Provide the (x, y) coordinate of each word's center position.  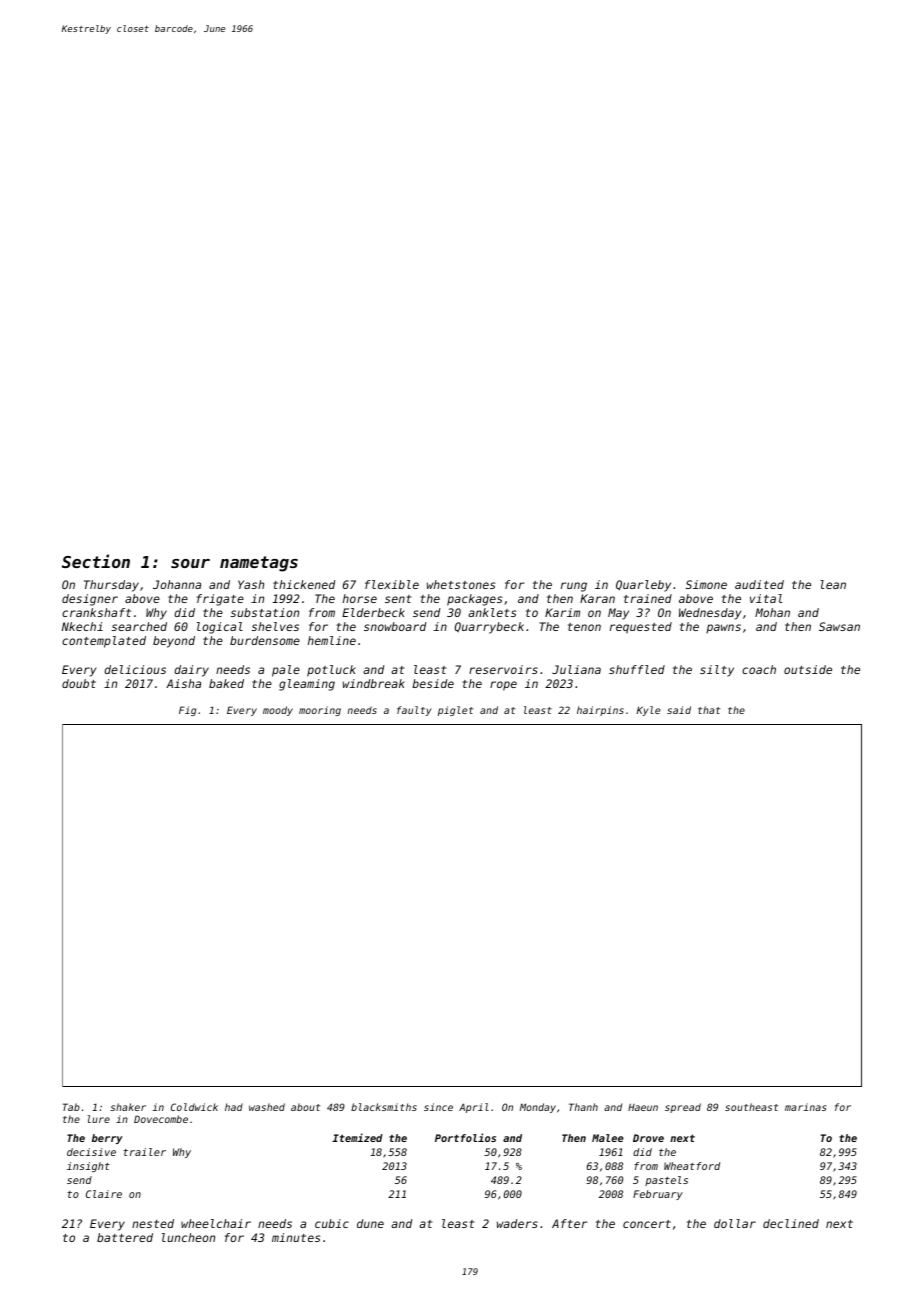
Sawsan (839, 626)
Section (96, 561)
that (709, 710)
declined (791, 1223)
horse (360, 598)
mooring (320, 711)
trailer (144, 1152)
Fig (187, 711)
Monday (538, 1108)
